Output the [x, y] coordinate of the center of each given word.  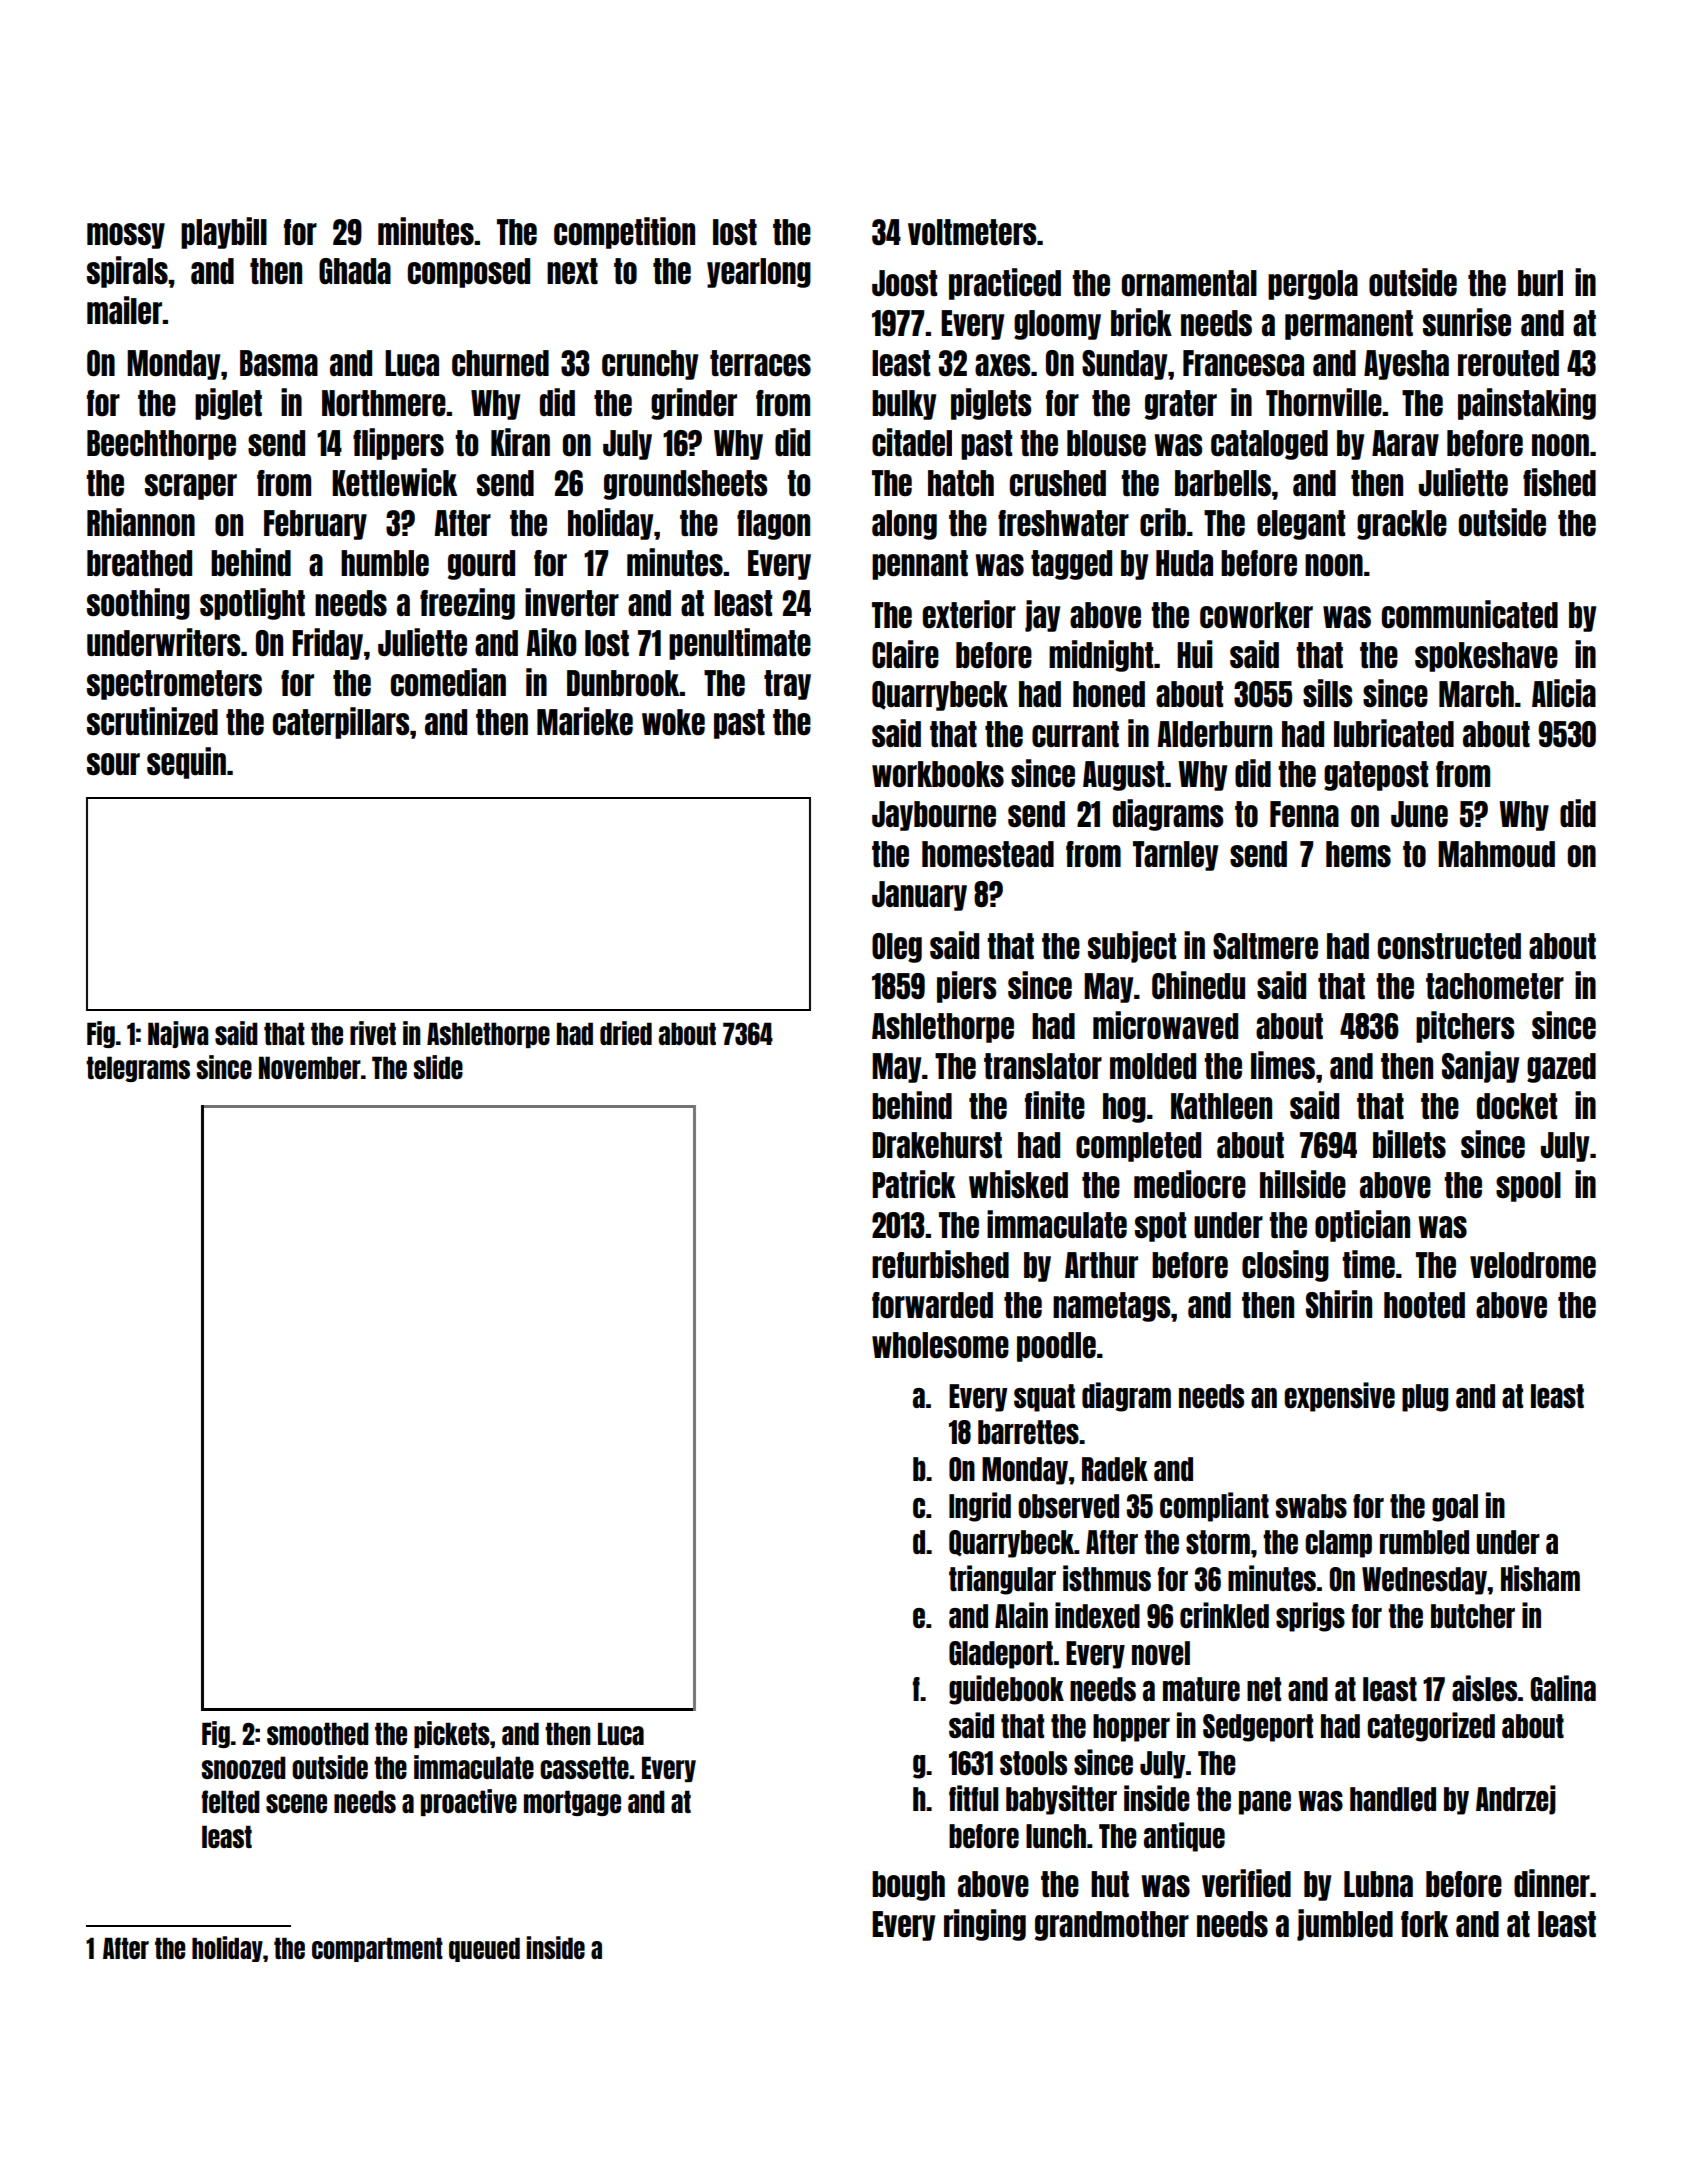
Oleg [897, 948]
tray [787, 685]
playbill [224, 233]
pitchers [1465, 1027]
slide [438, 1067]
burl [1540, 283]
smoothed [318, 1733]
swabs [1311, 1506]
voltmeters [972, 232]
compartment [377, 1950]
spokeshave [1486, 657]
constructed [1449, 946]
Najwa [178, 1034]
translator [1043, 1066]
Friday [327, 644]
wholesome [940, 1345]
